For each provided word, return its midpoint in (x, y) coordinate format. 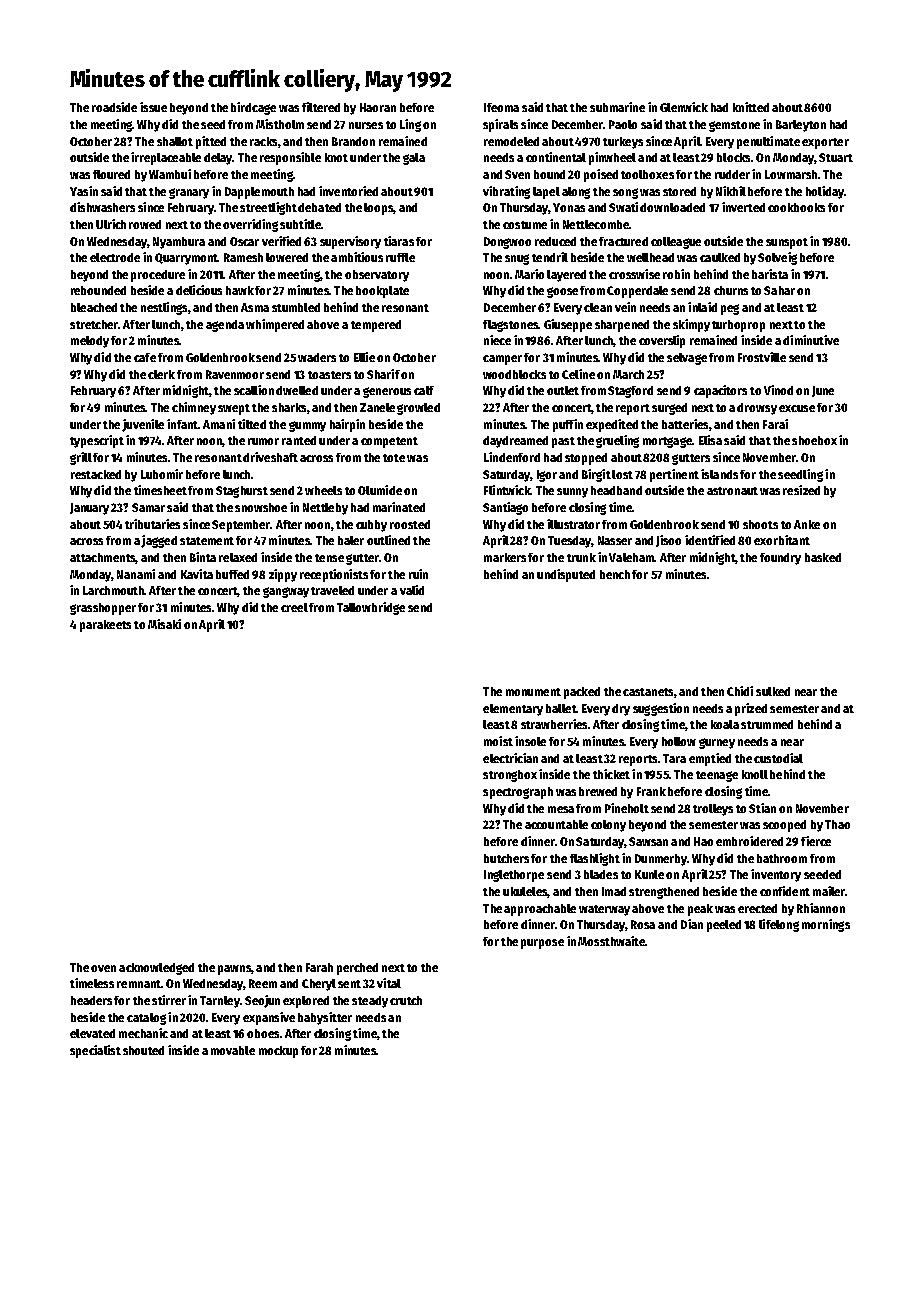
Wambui (170, 174)
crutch (406, 1000)
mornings (826, 925)
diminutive (811, 340)
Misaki (164, 624)
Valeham (631, 557)
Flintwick (507, 490)
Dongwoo (507, 243)
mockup (278, 1052)
